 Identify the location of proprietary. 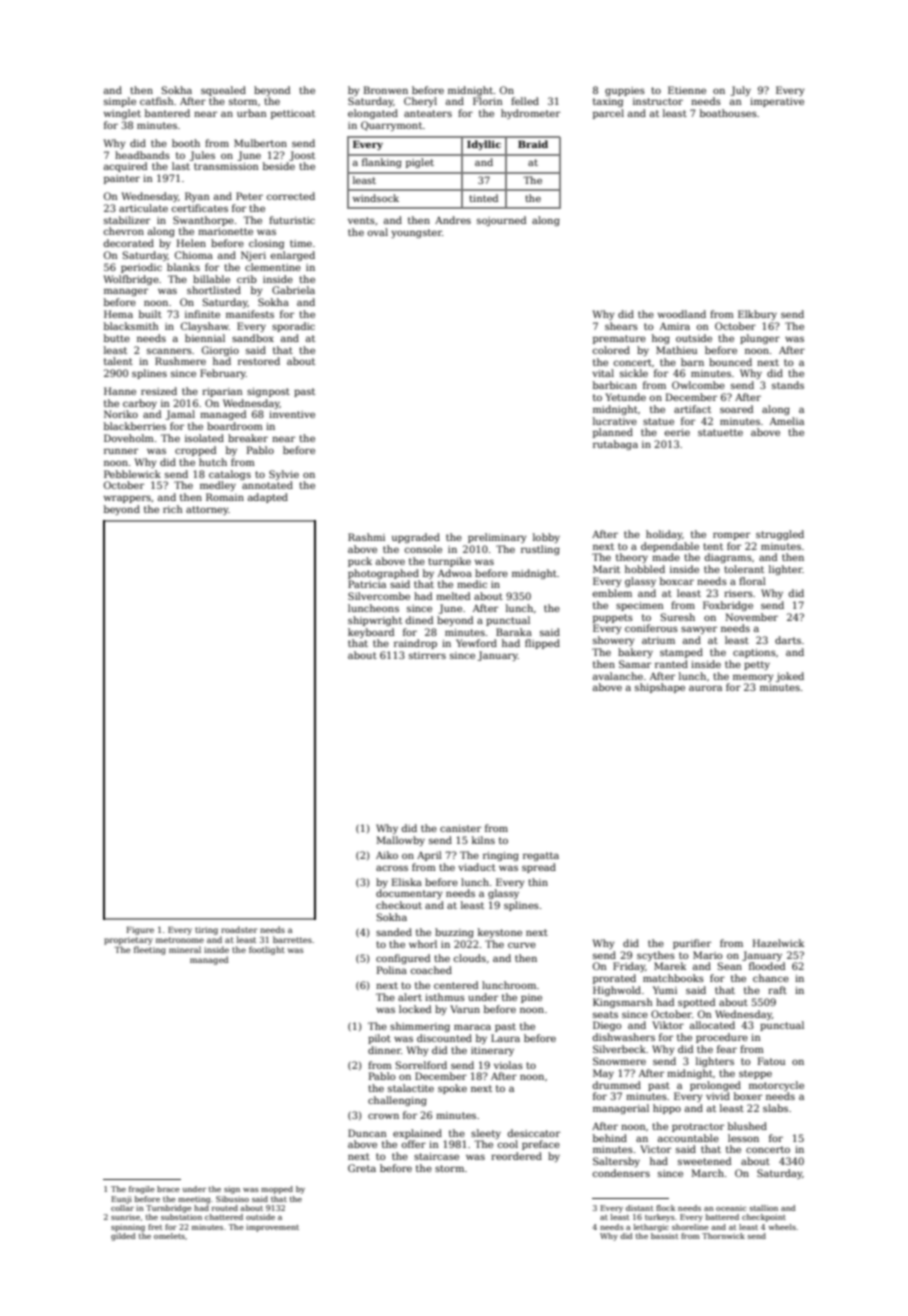
(128, 941).
